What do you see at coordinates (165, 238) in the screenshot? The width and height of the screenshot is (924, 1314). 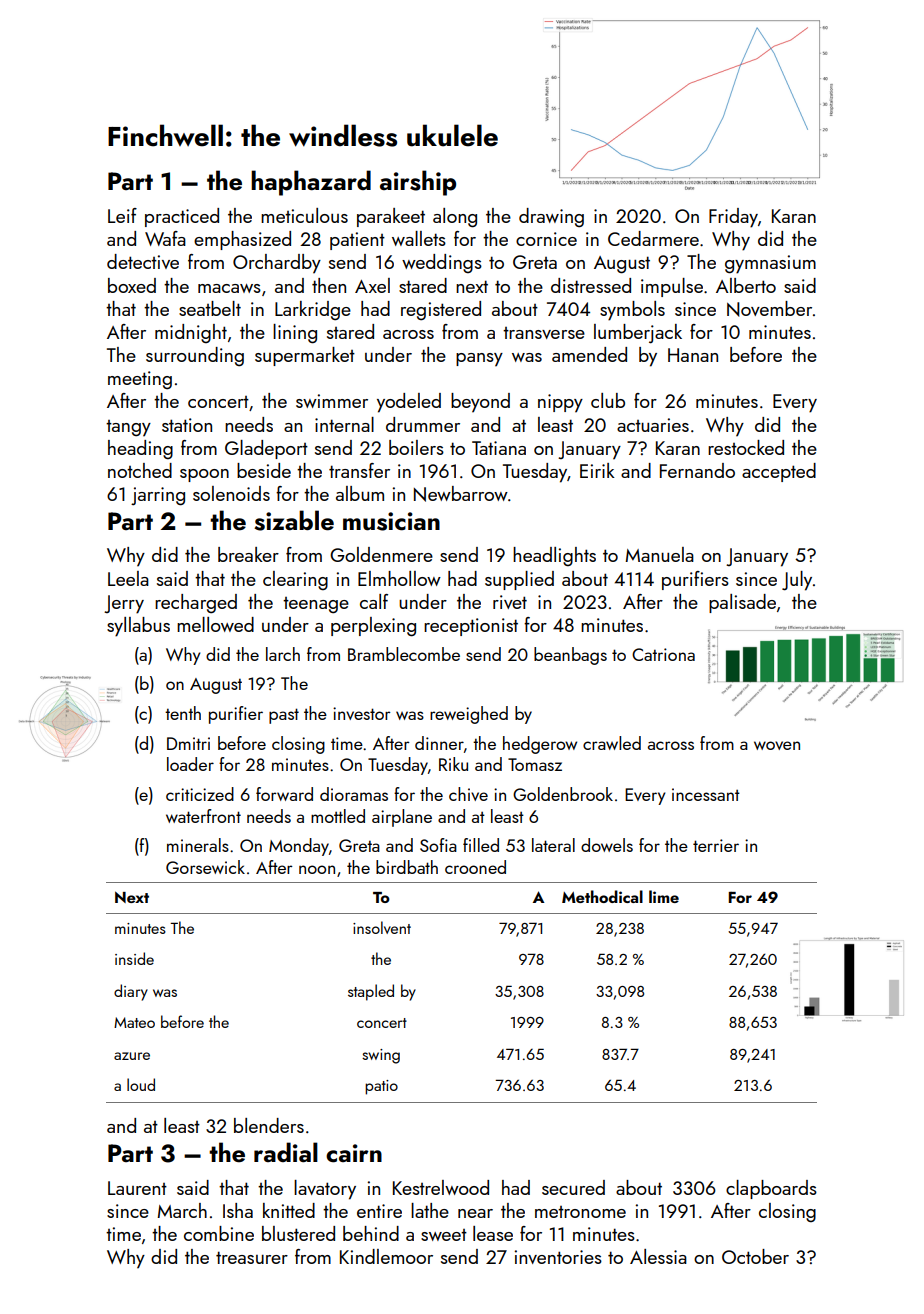 I see `Wafa` at bounding box center [165, 238].
